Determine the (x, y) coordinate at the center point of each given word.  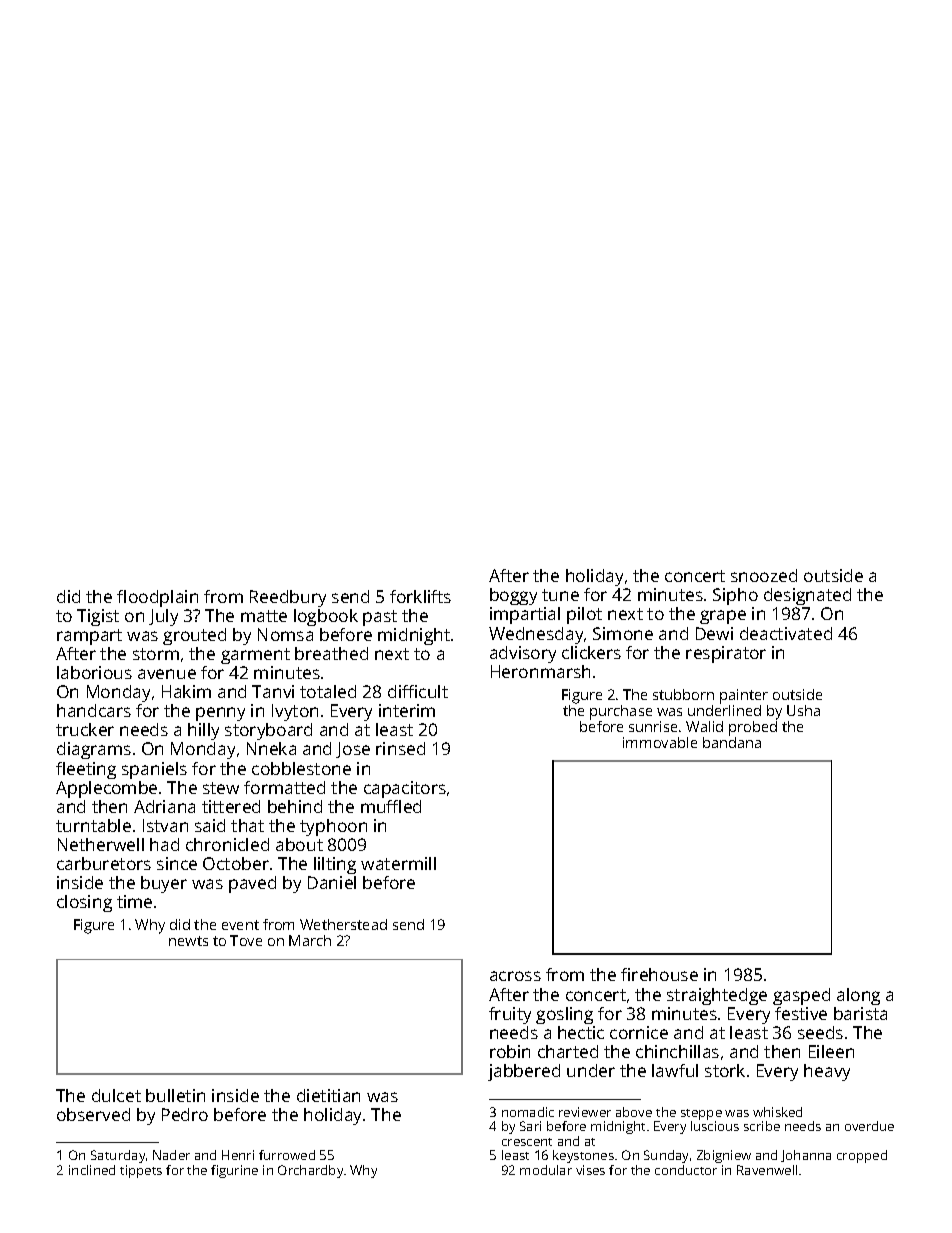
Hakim (186, 691)
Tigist (98, 617)
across (515, 976)
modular (546, 1170)
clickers (591, 652)
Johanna (806, 1156)
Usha (803, 710)
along (858, 996)
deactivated (786, 633)
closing (84, 903)
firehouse (659, 974)
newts (188, 941)
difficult (418, 691)
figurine (234, 1171)
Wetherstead (343, 924)
